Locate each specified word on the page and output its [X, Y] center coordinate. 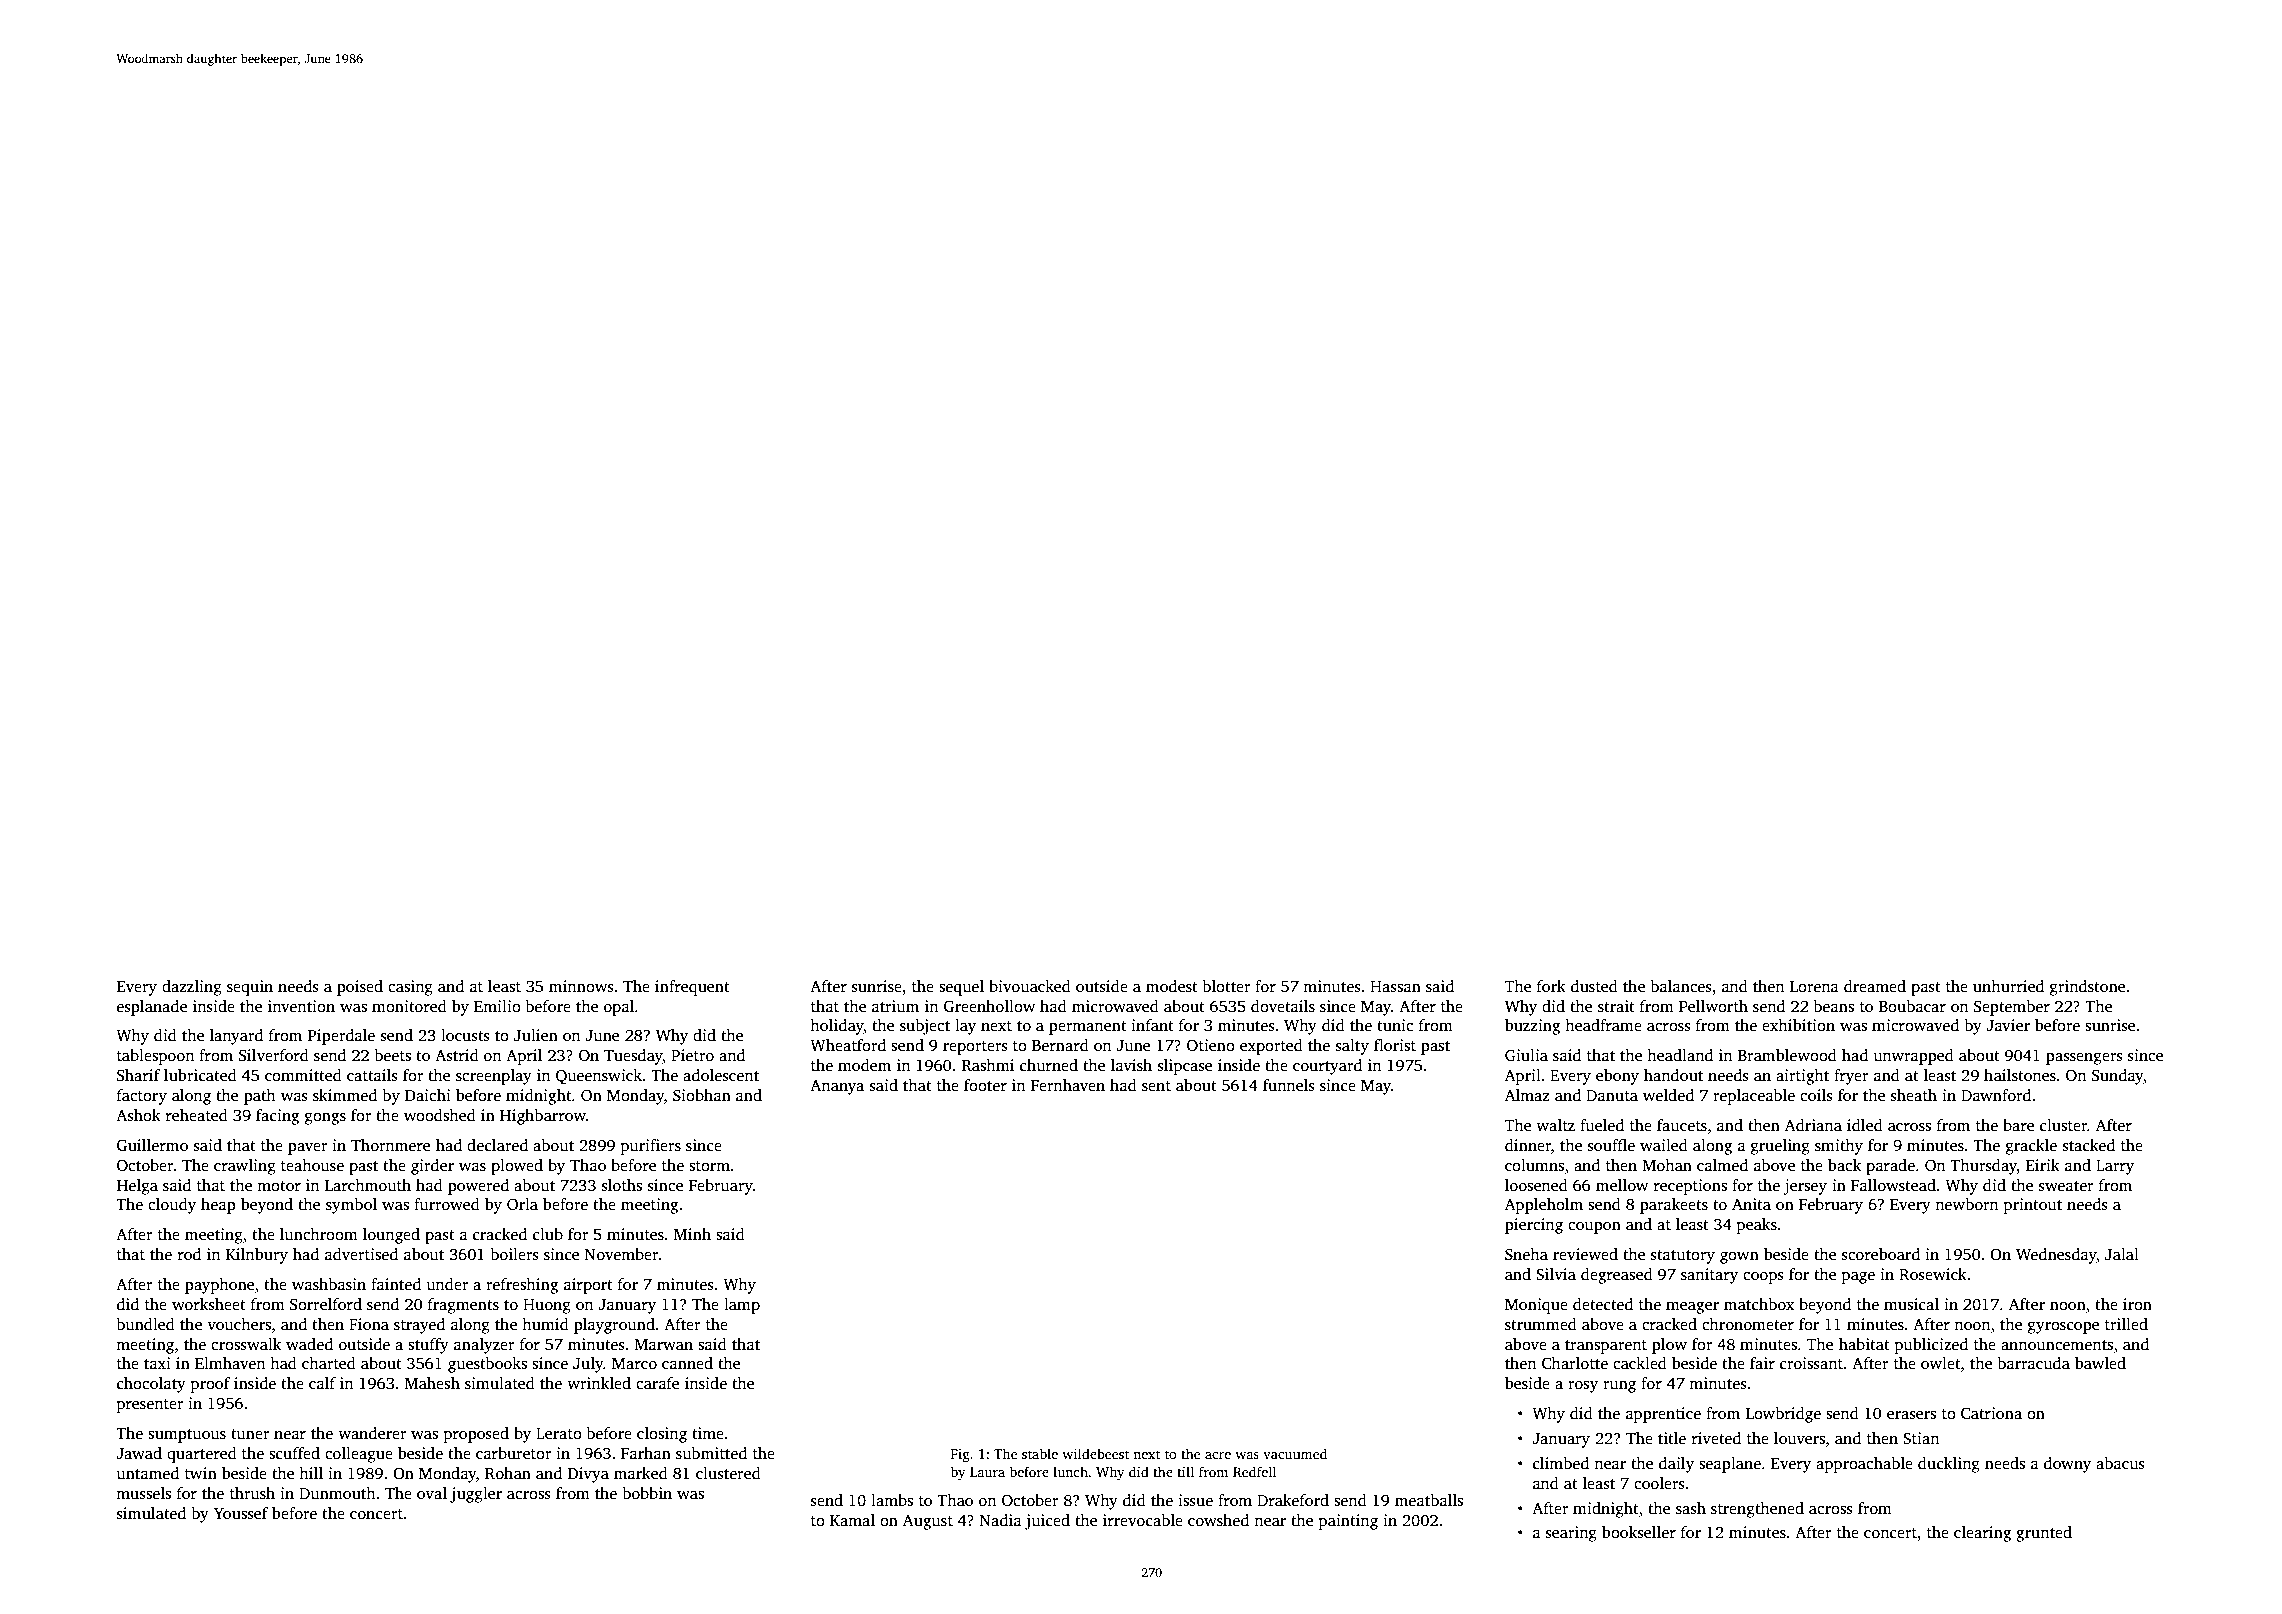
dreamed [1875, 986]
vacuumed [1295, 1453]
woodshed [440, 1115]
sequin [250, 988]
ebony [1617, 1077]
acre [1218, 1455]
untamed [148, 1473]
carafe [657, 1383]
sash [1691, 1508]
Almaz [1527, 1095]
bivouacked [1030, 986]
